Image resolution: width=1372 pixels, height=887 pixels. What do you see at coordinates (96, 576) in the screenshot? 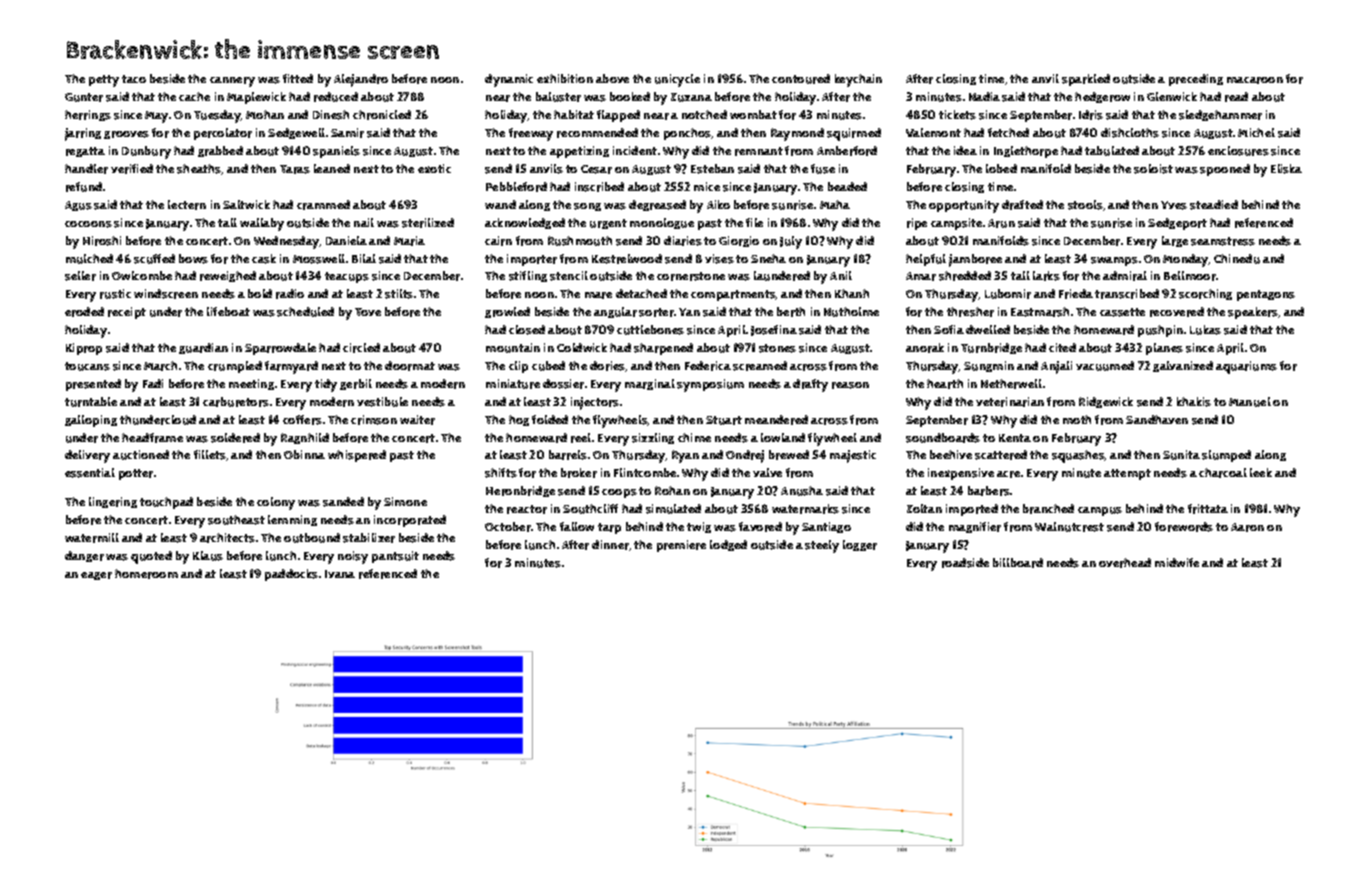
I see `eager` at bounding box center [96, 576].
